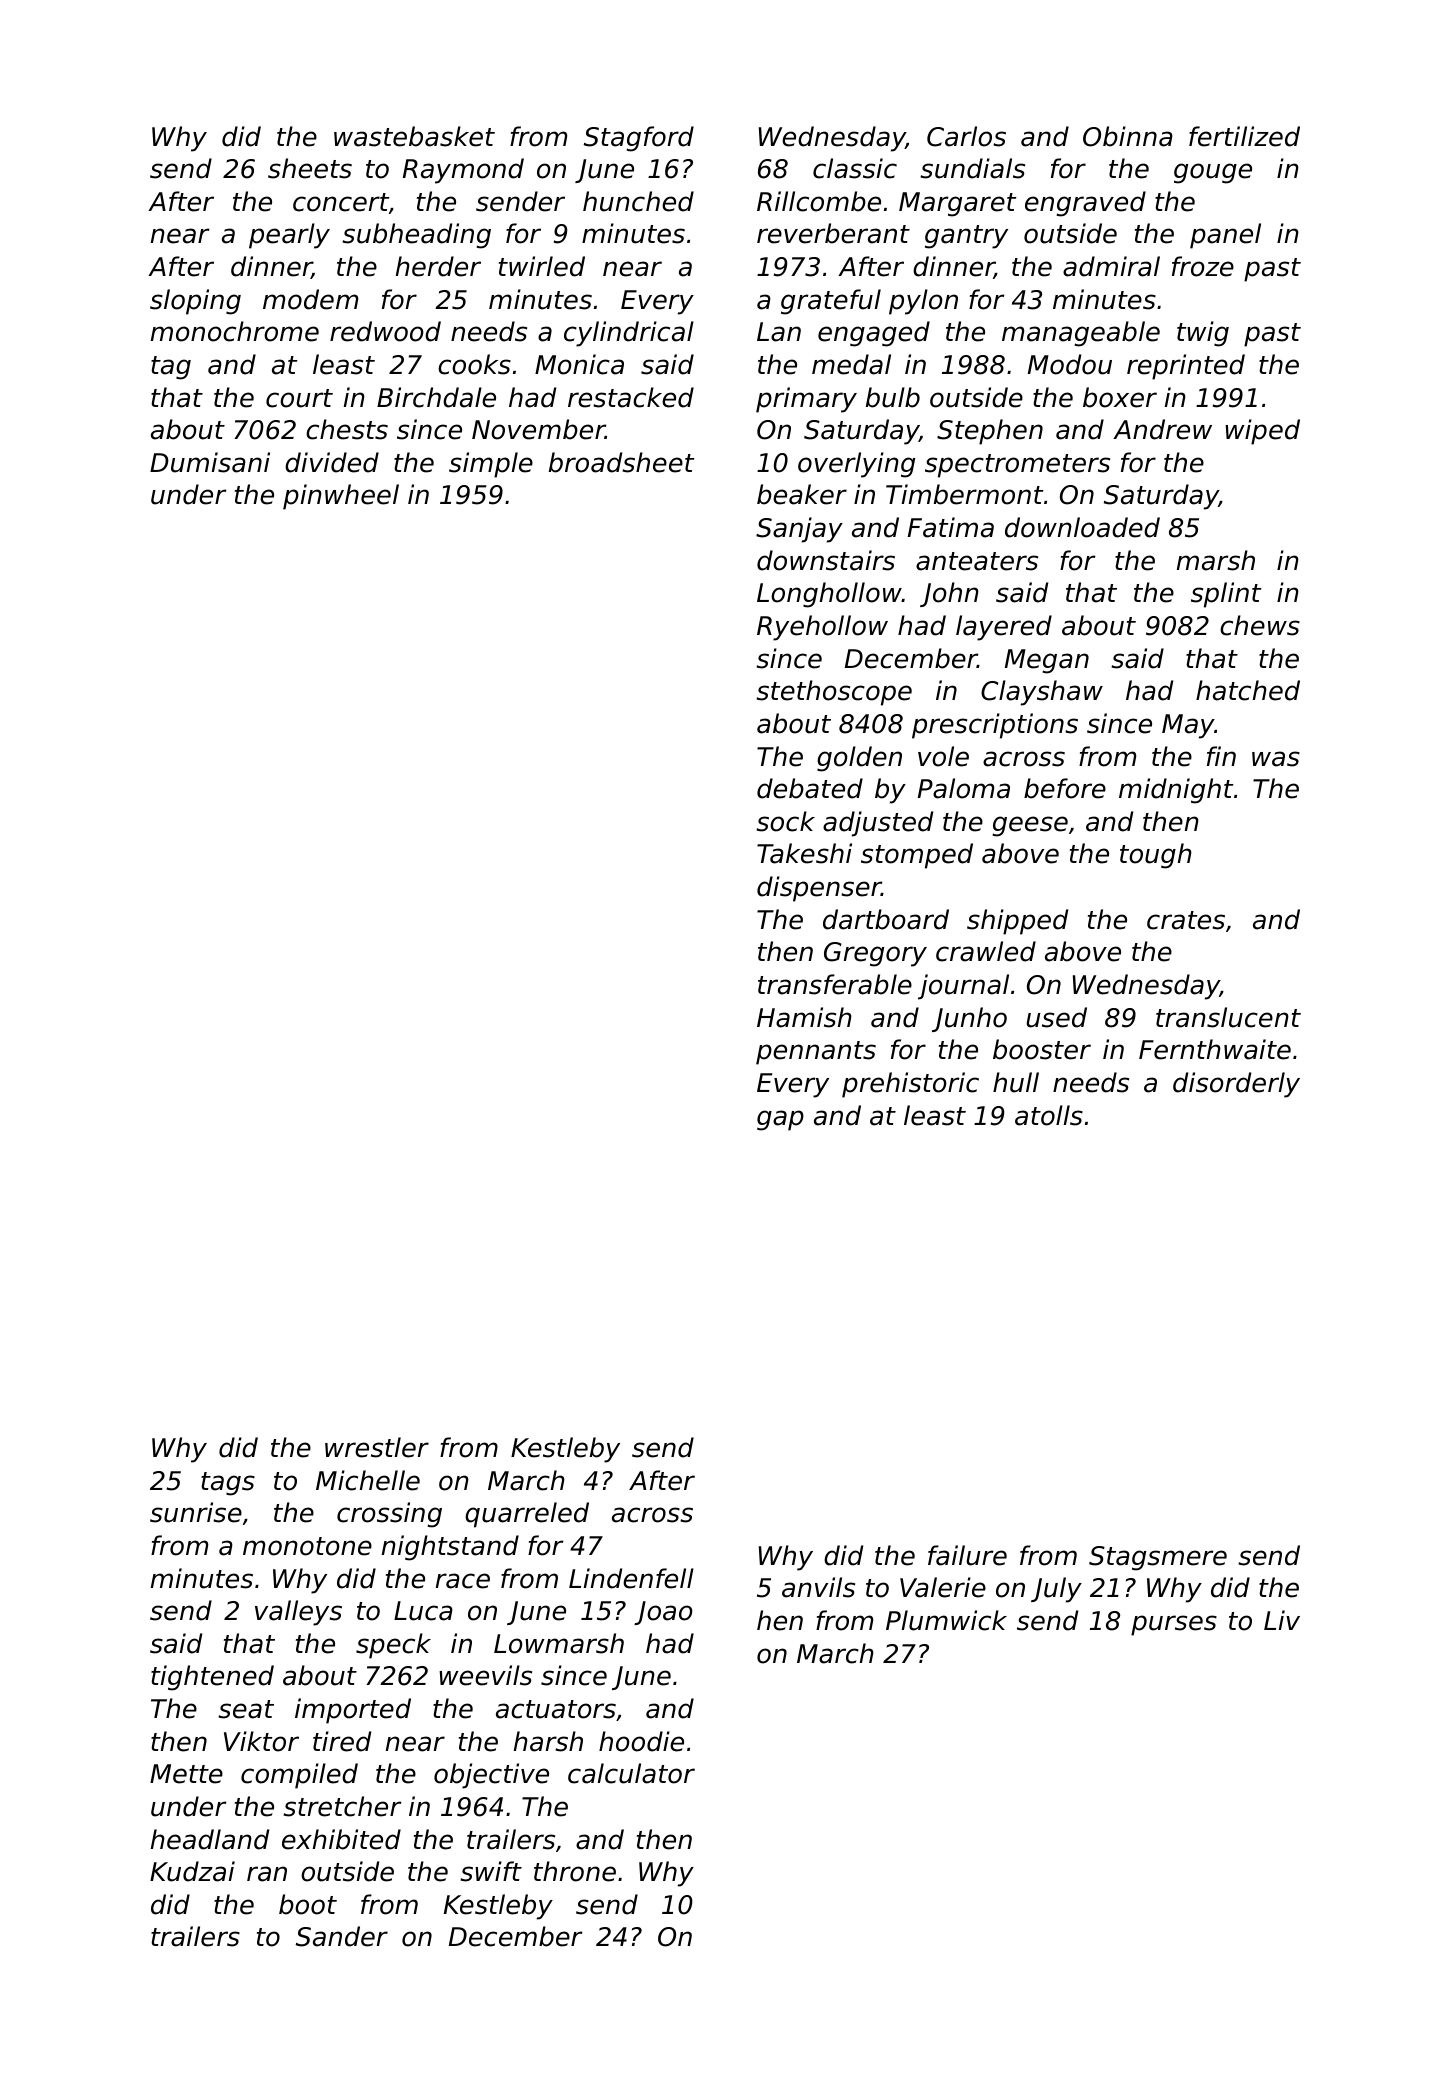  Describe the element at coordinates (967, 1555) in the screenshot. I see `failure` at that location.
